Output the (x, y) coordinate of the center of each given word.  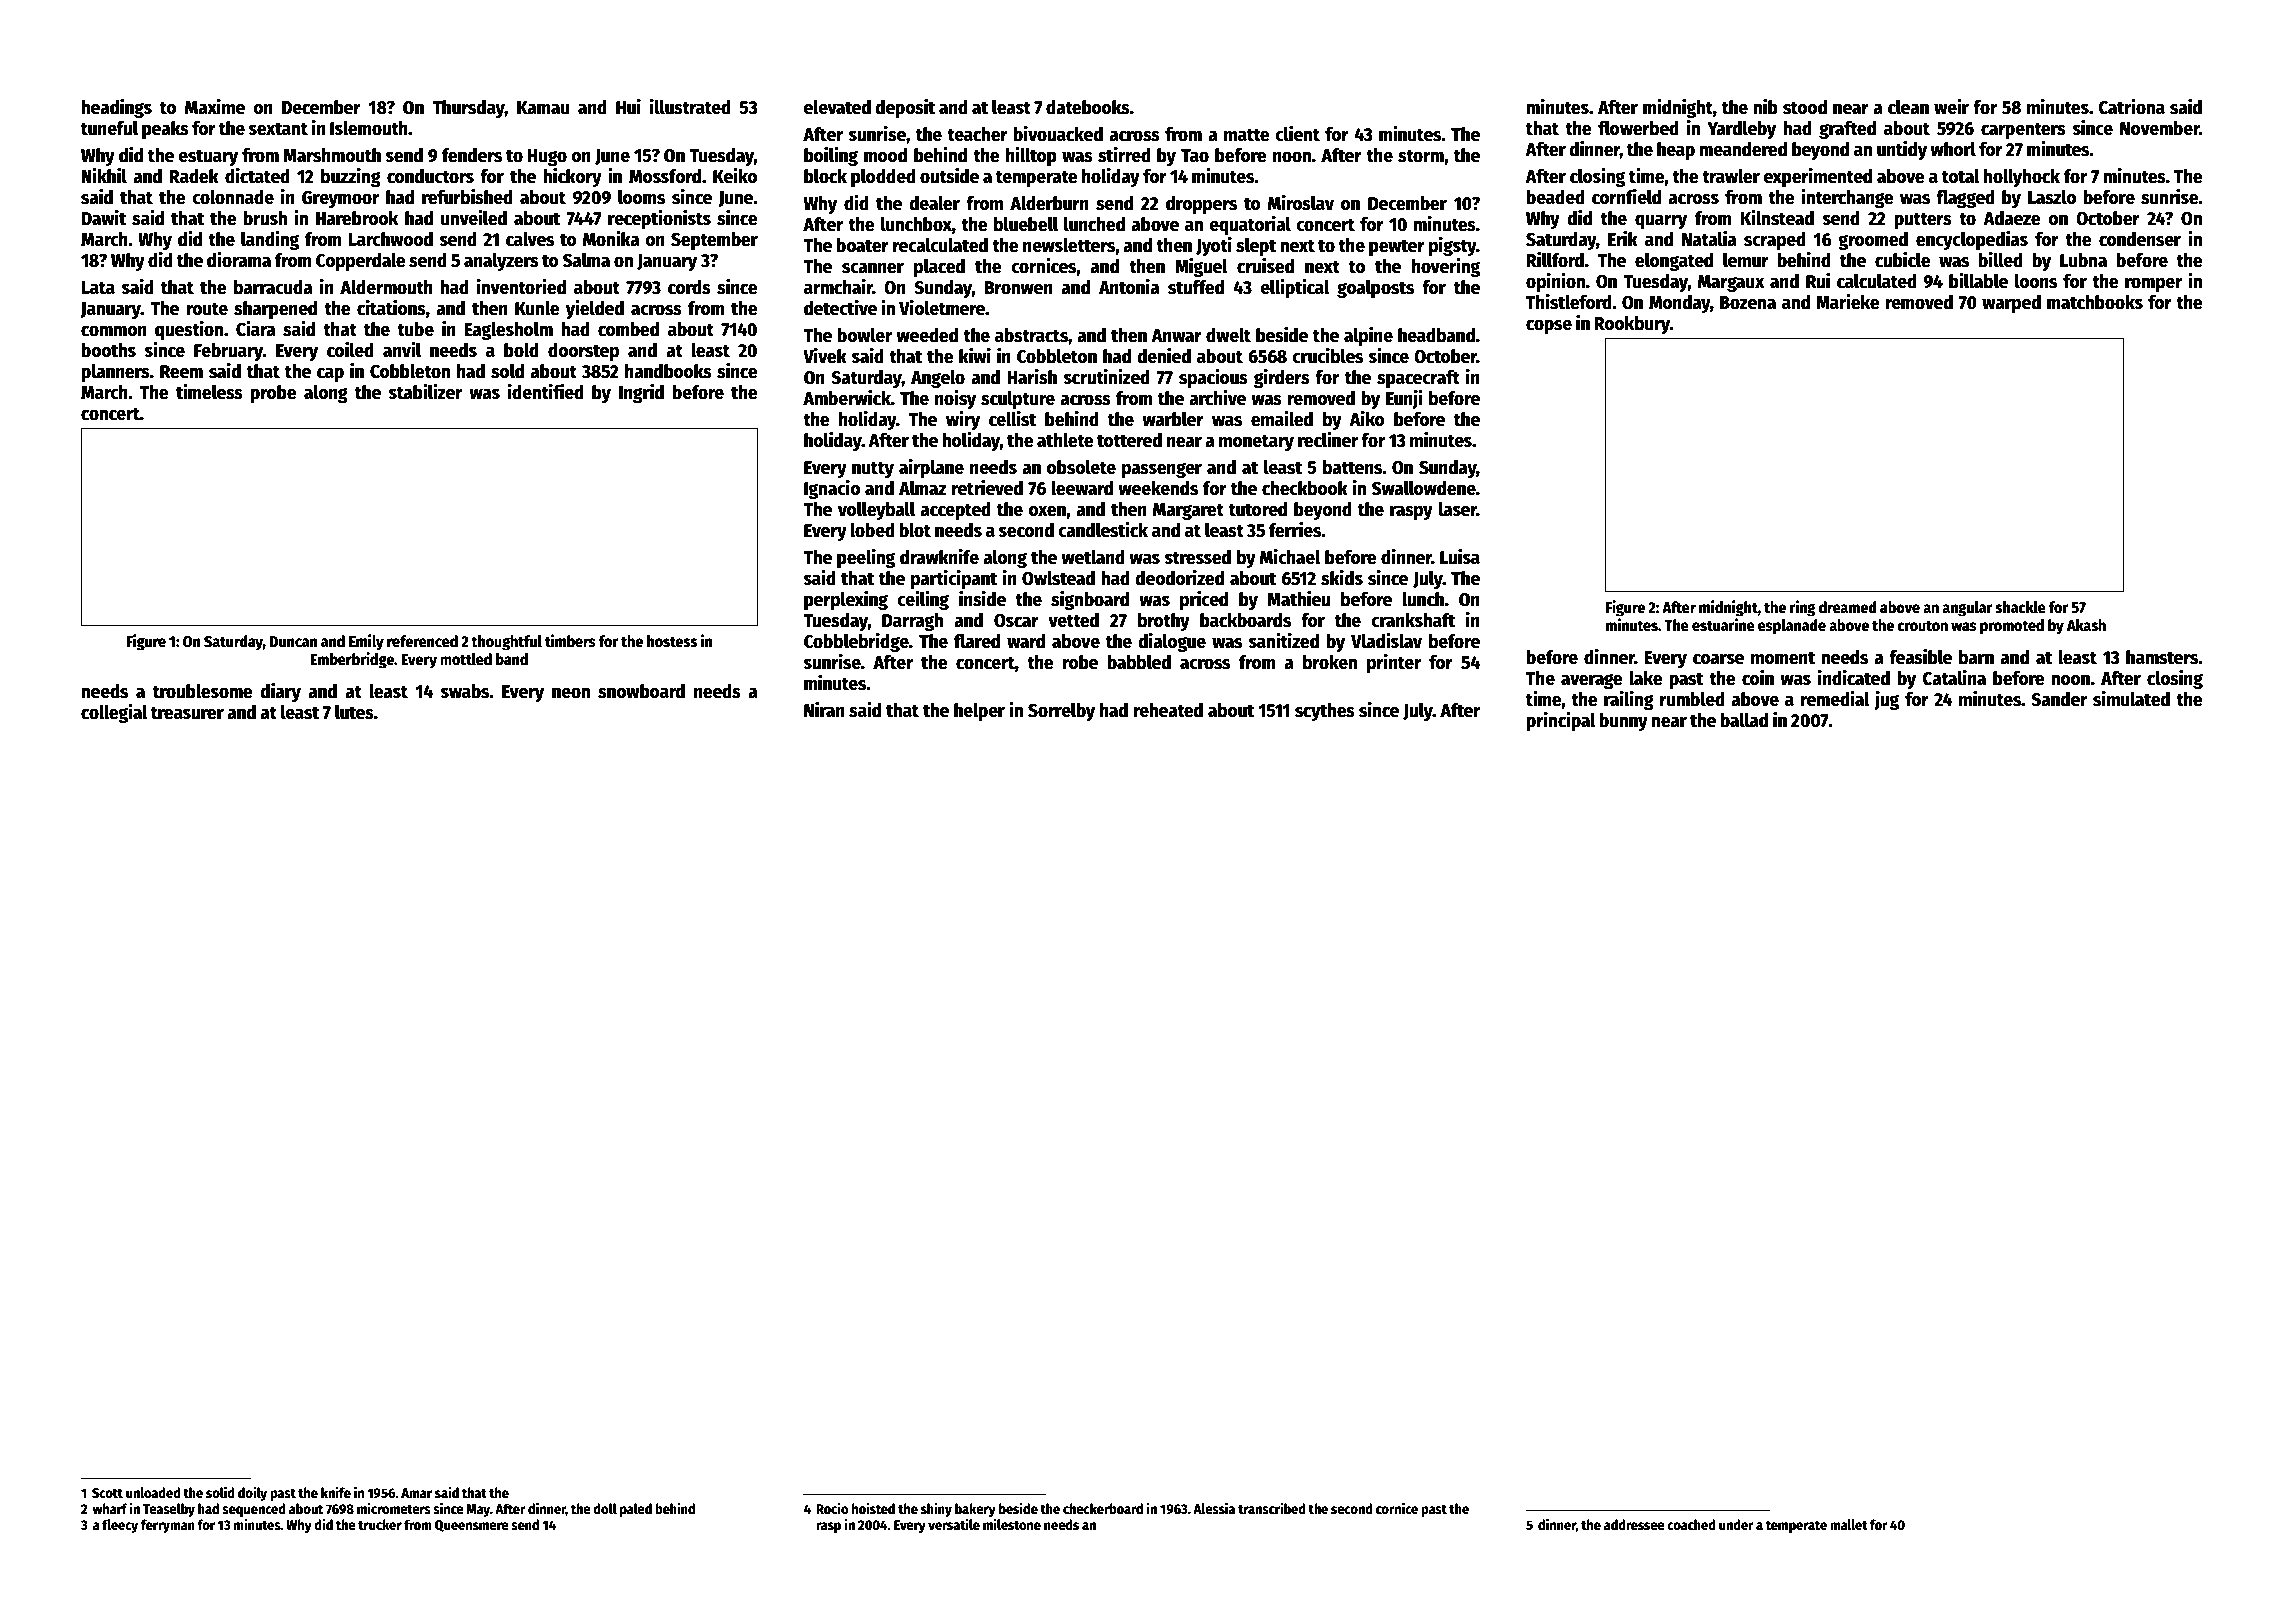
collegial (114, 713)
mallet (1849, 1524)
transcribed (1272, 1508)
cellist (1012, 419)
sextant (278, 129)
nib (1765, 107)
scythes (1325, 712)
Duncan (293, 641)
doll (605, 1508)
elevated (837, 107)
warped (2011, 304)
